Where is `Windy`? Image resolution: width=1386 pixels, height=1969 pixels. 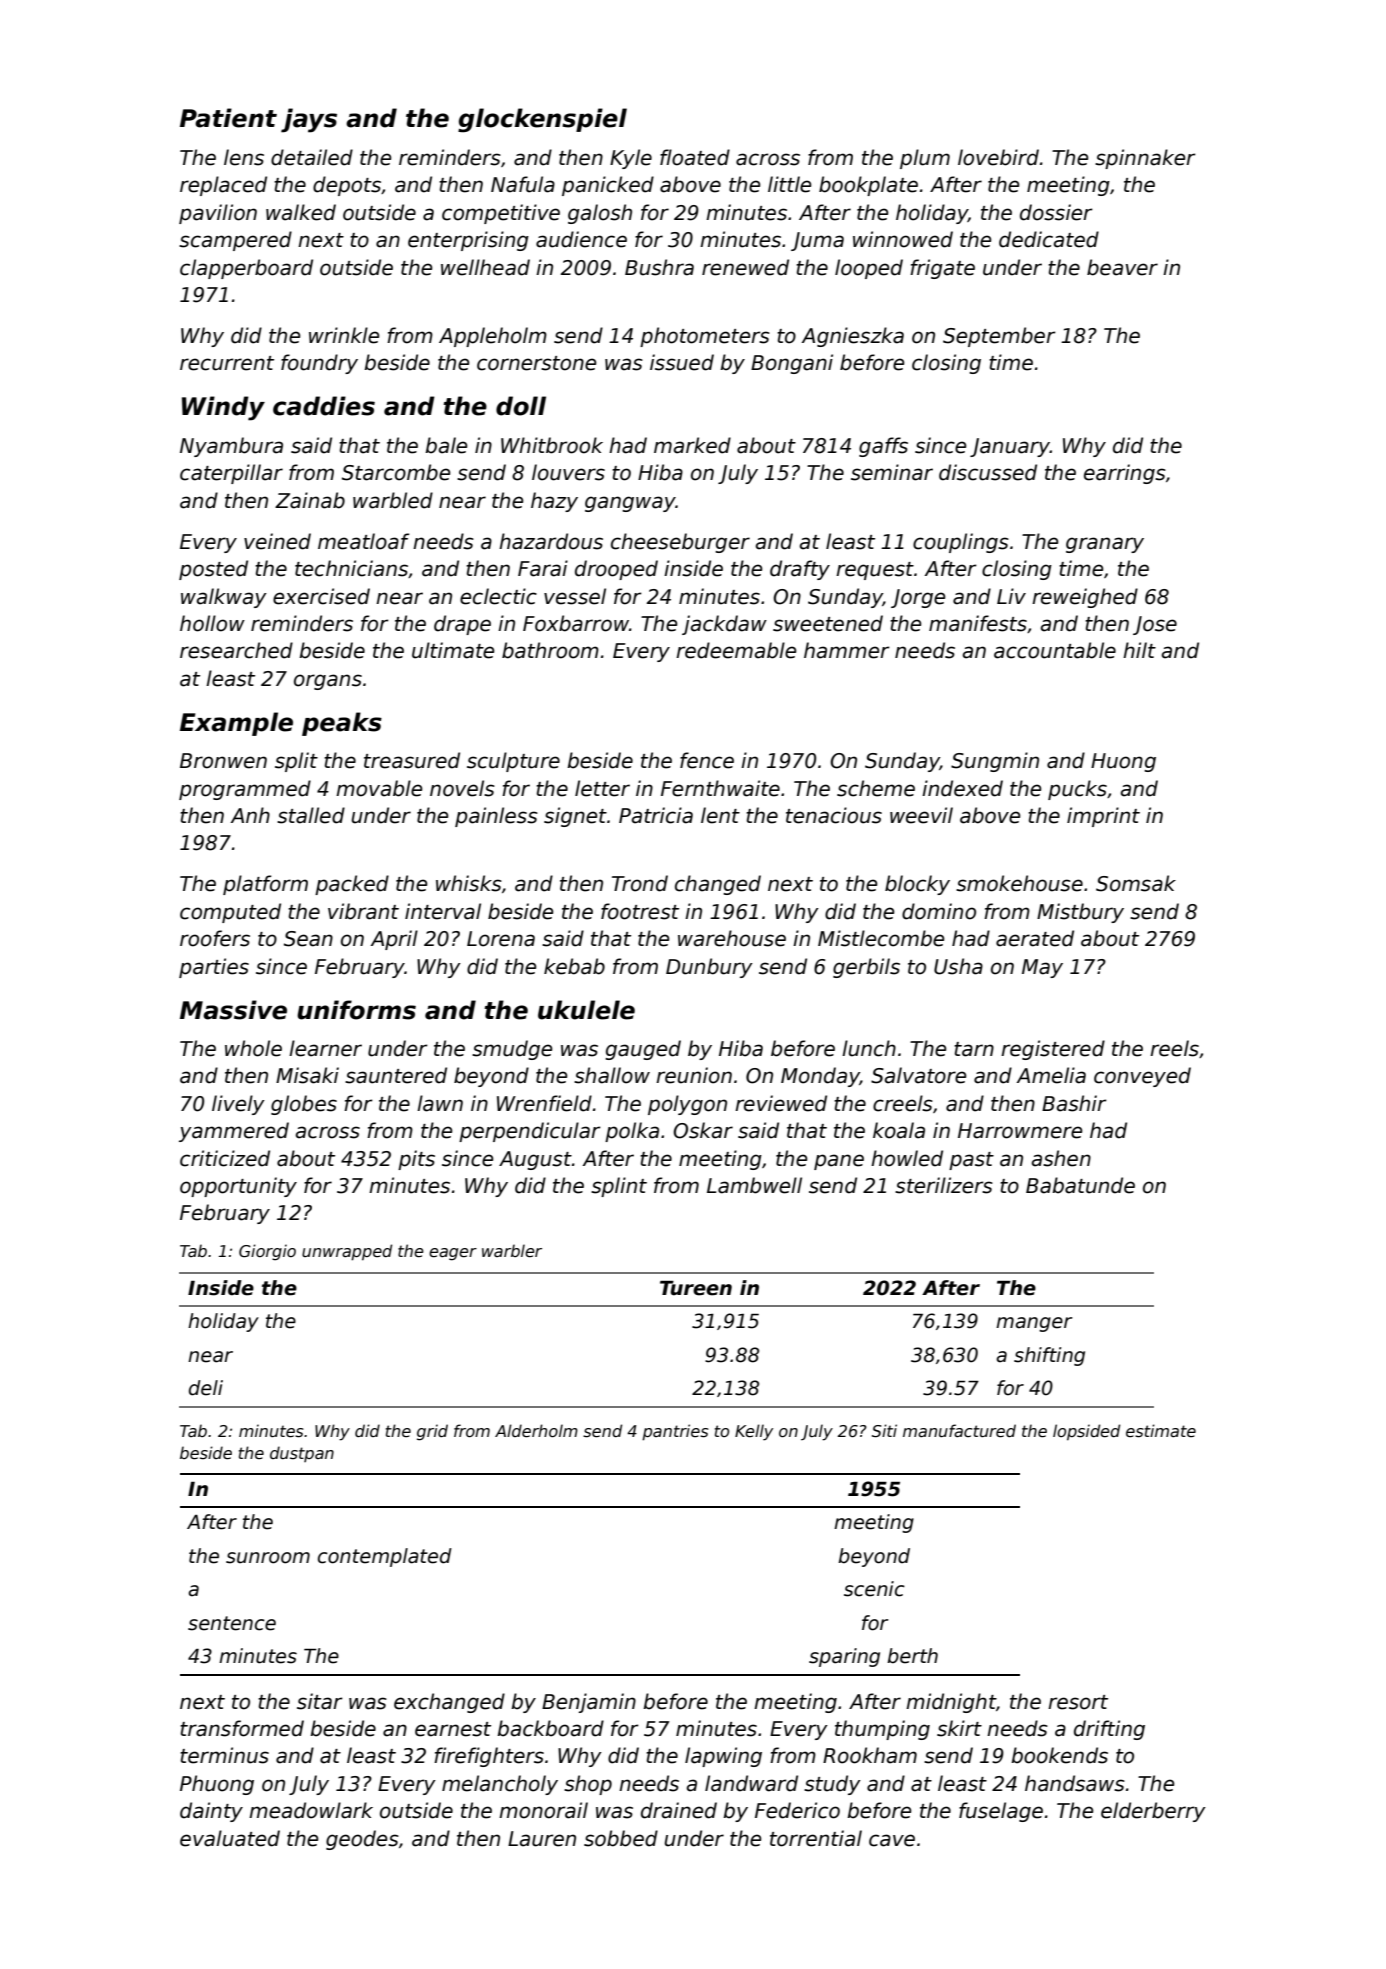 Windy is located at coordinates (223, 408).
